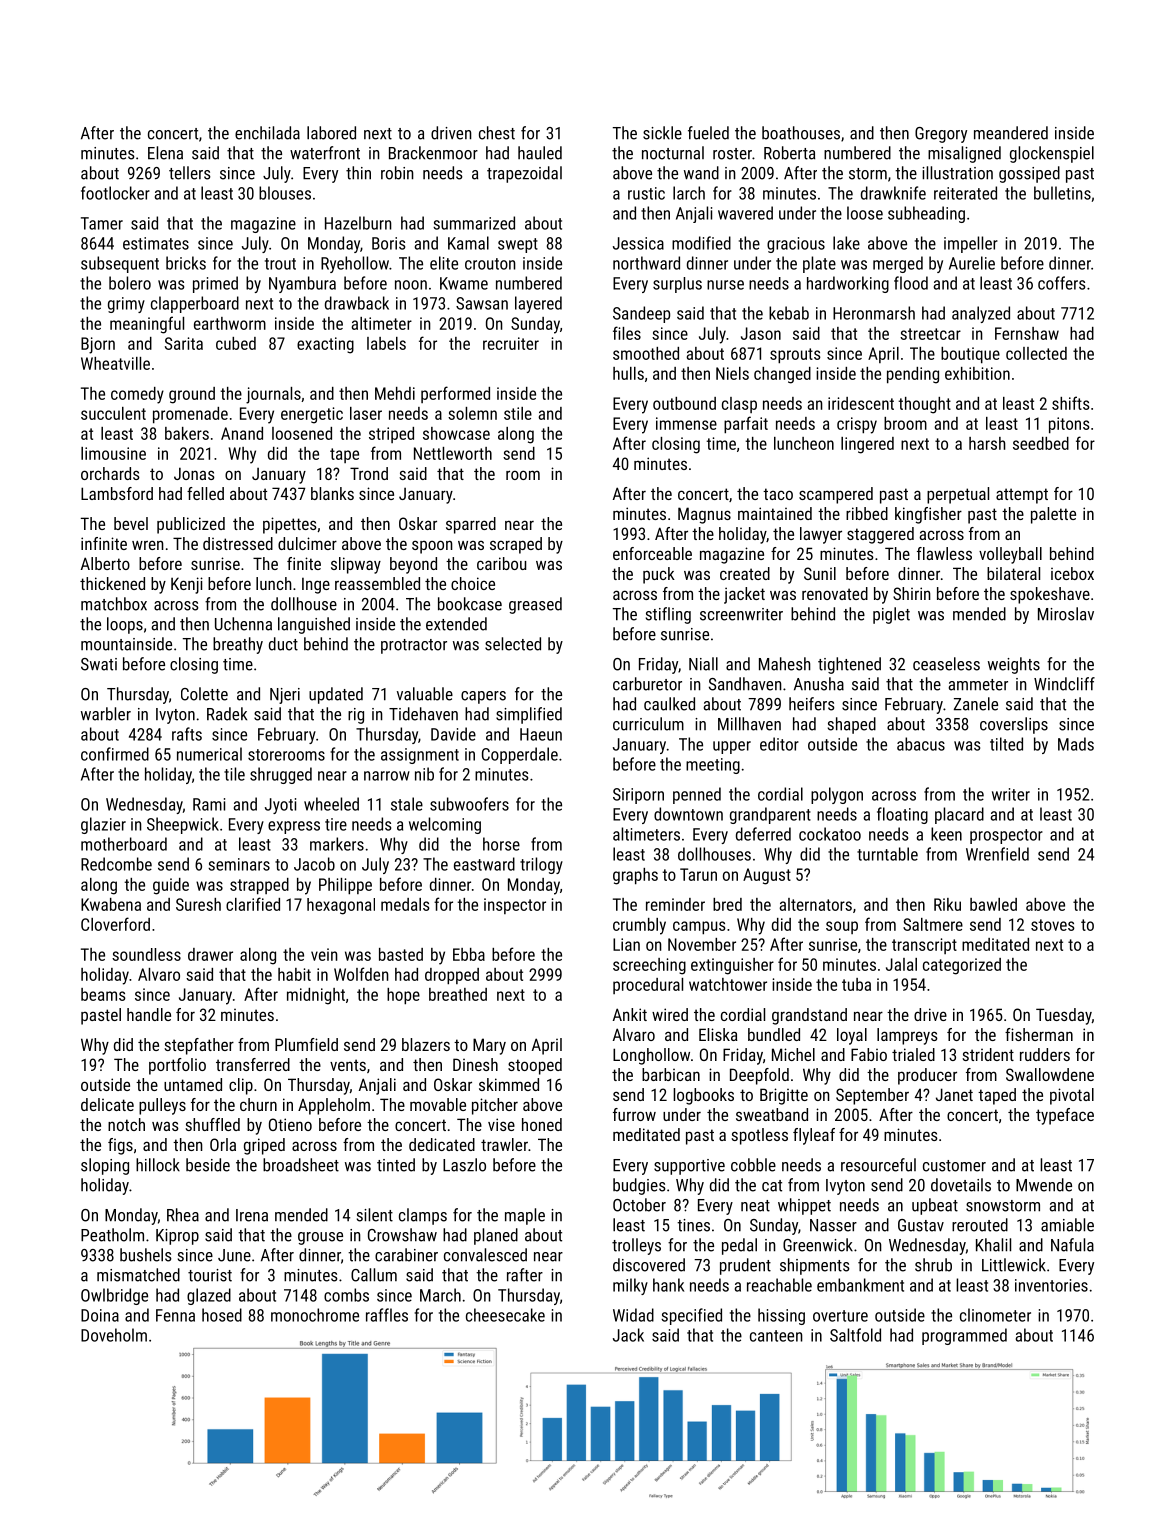 The width and height of the screenshot is (1175, 1520). What do you see at coordinates (662, 133) in the screenshot?
I see `sickle` at bounding box center [662, 133].
